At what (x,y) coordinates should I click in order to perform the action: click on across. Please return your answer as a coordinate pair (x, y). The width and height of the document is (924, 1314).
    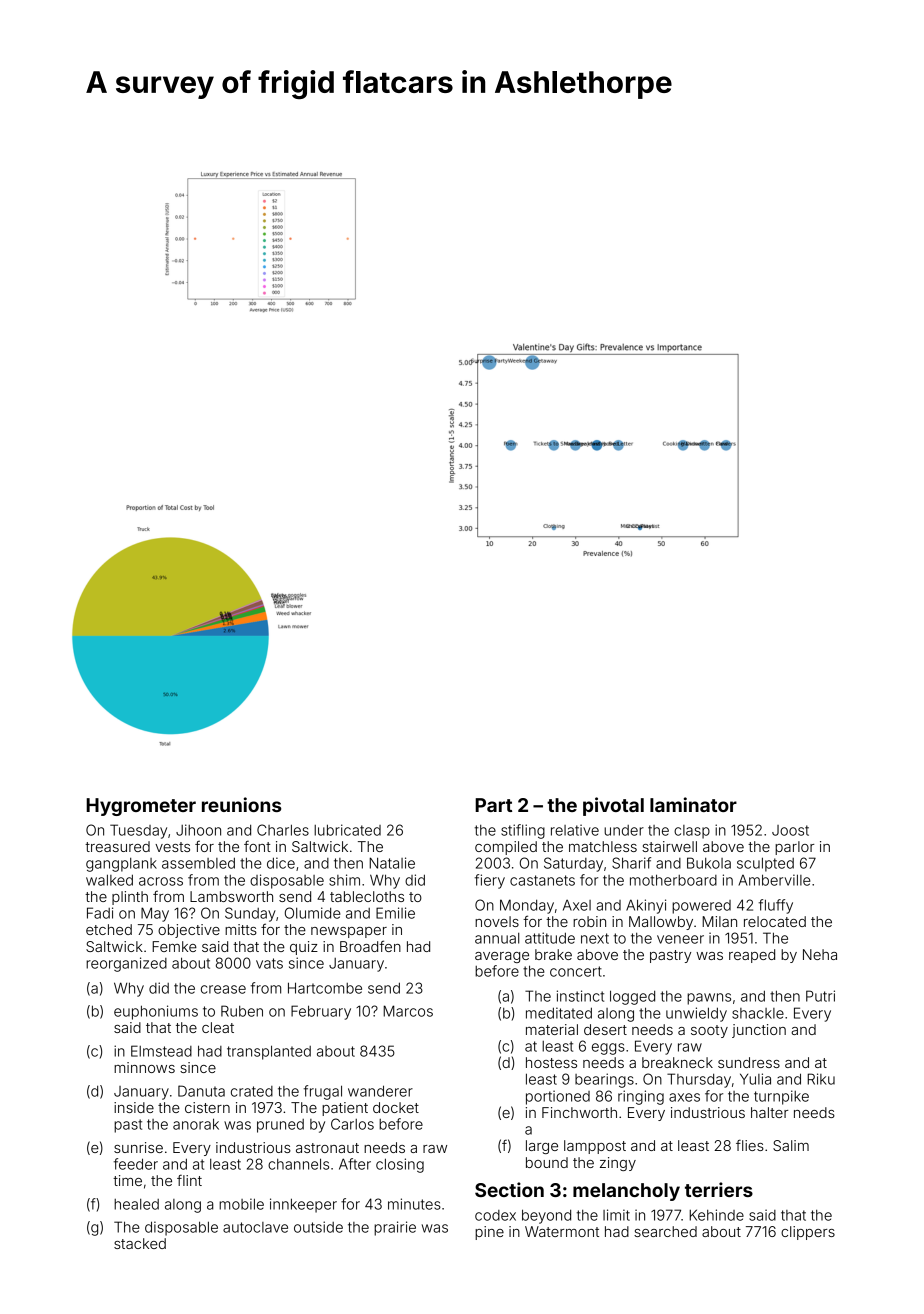
    Looking at the image, I should click on (161, 881).
